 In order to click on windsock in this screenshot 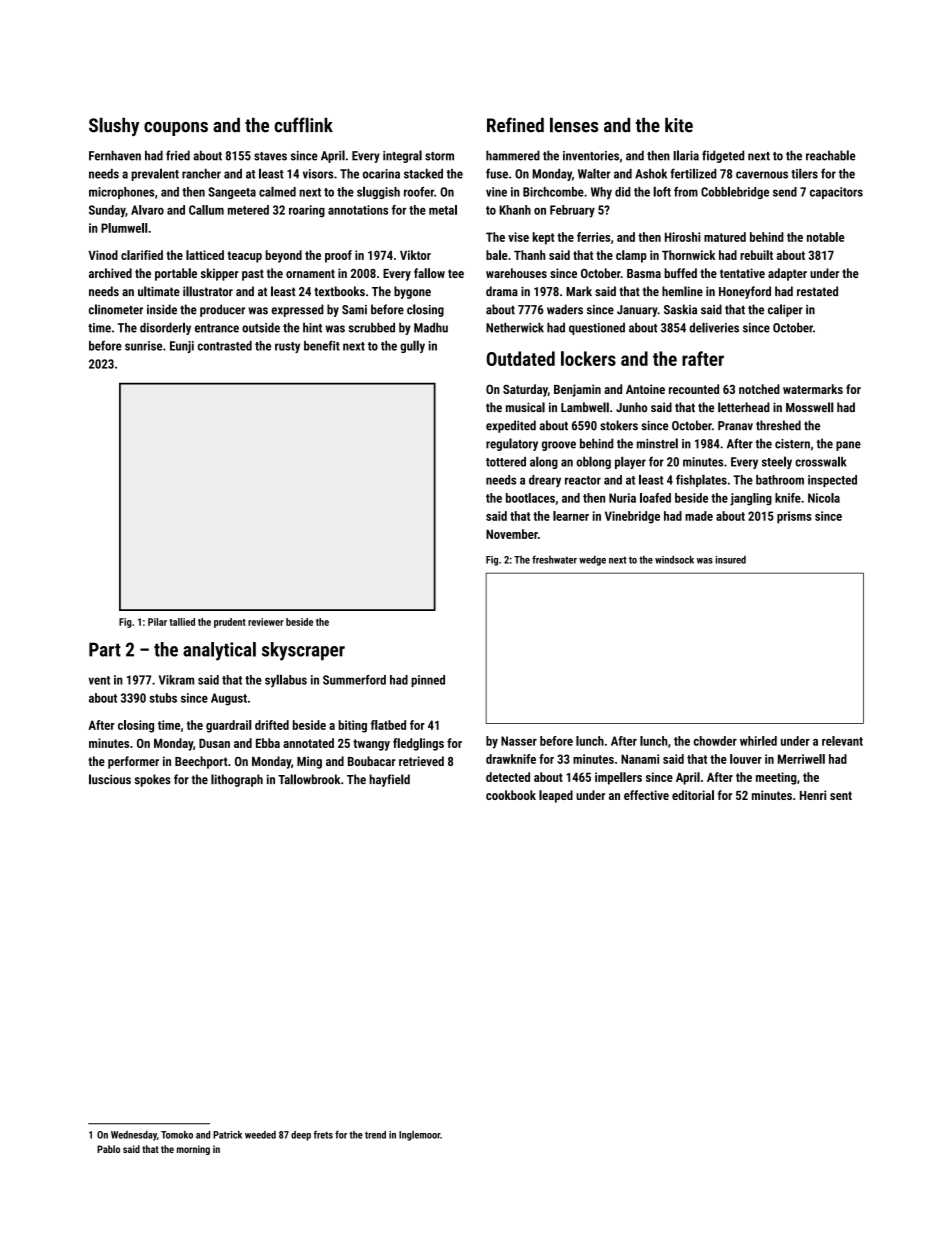, I will do `click(674, 559)`.
